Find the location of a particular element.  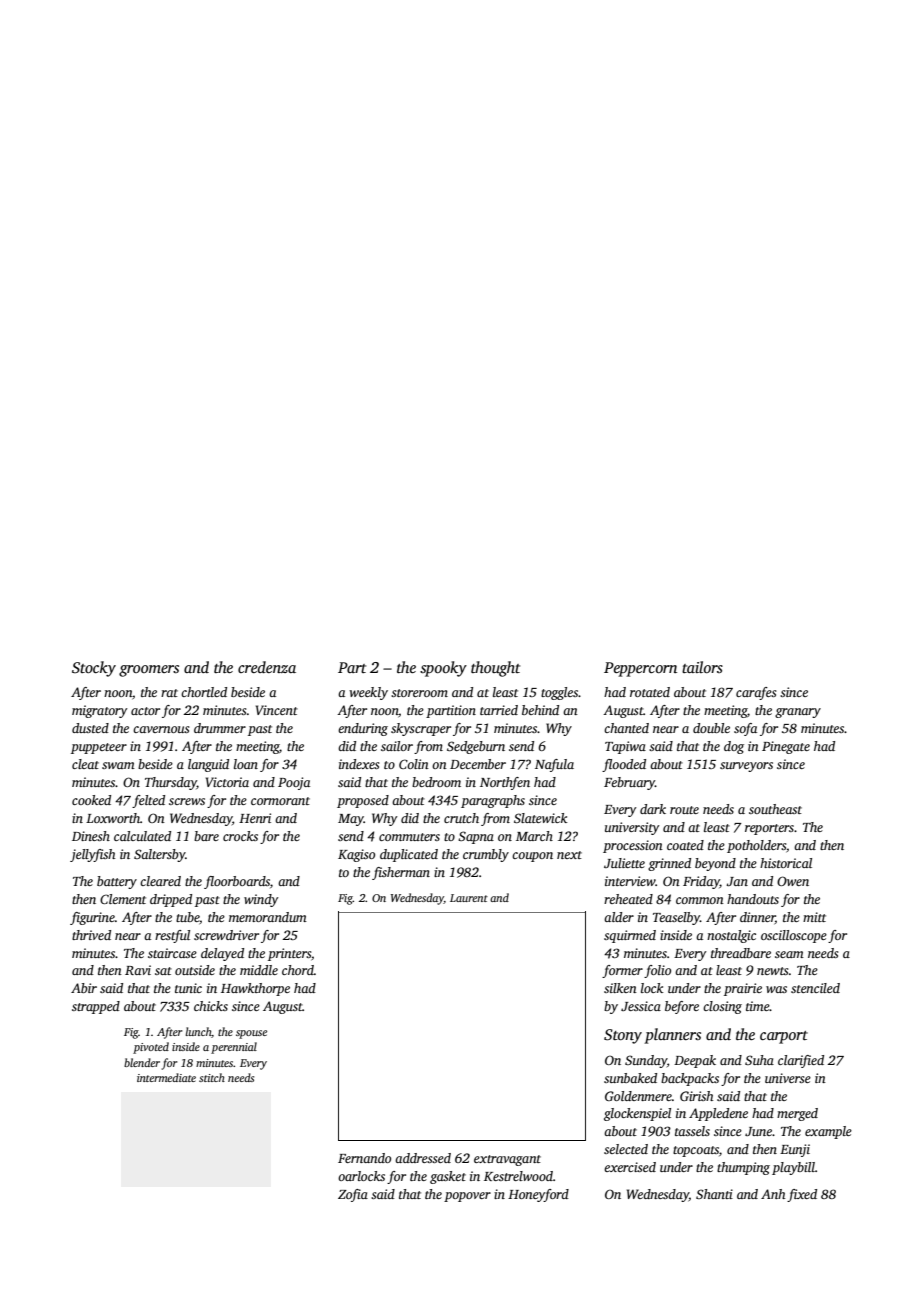

storeroom is located at coordinates (419, 693).
